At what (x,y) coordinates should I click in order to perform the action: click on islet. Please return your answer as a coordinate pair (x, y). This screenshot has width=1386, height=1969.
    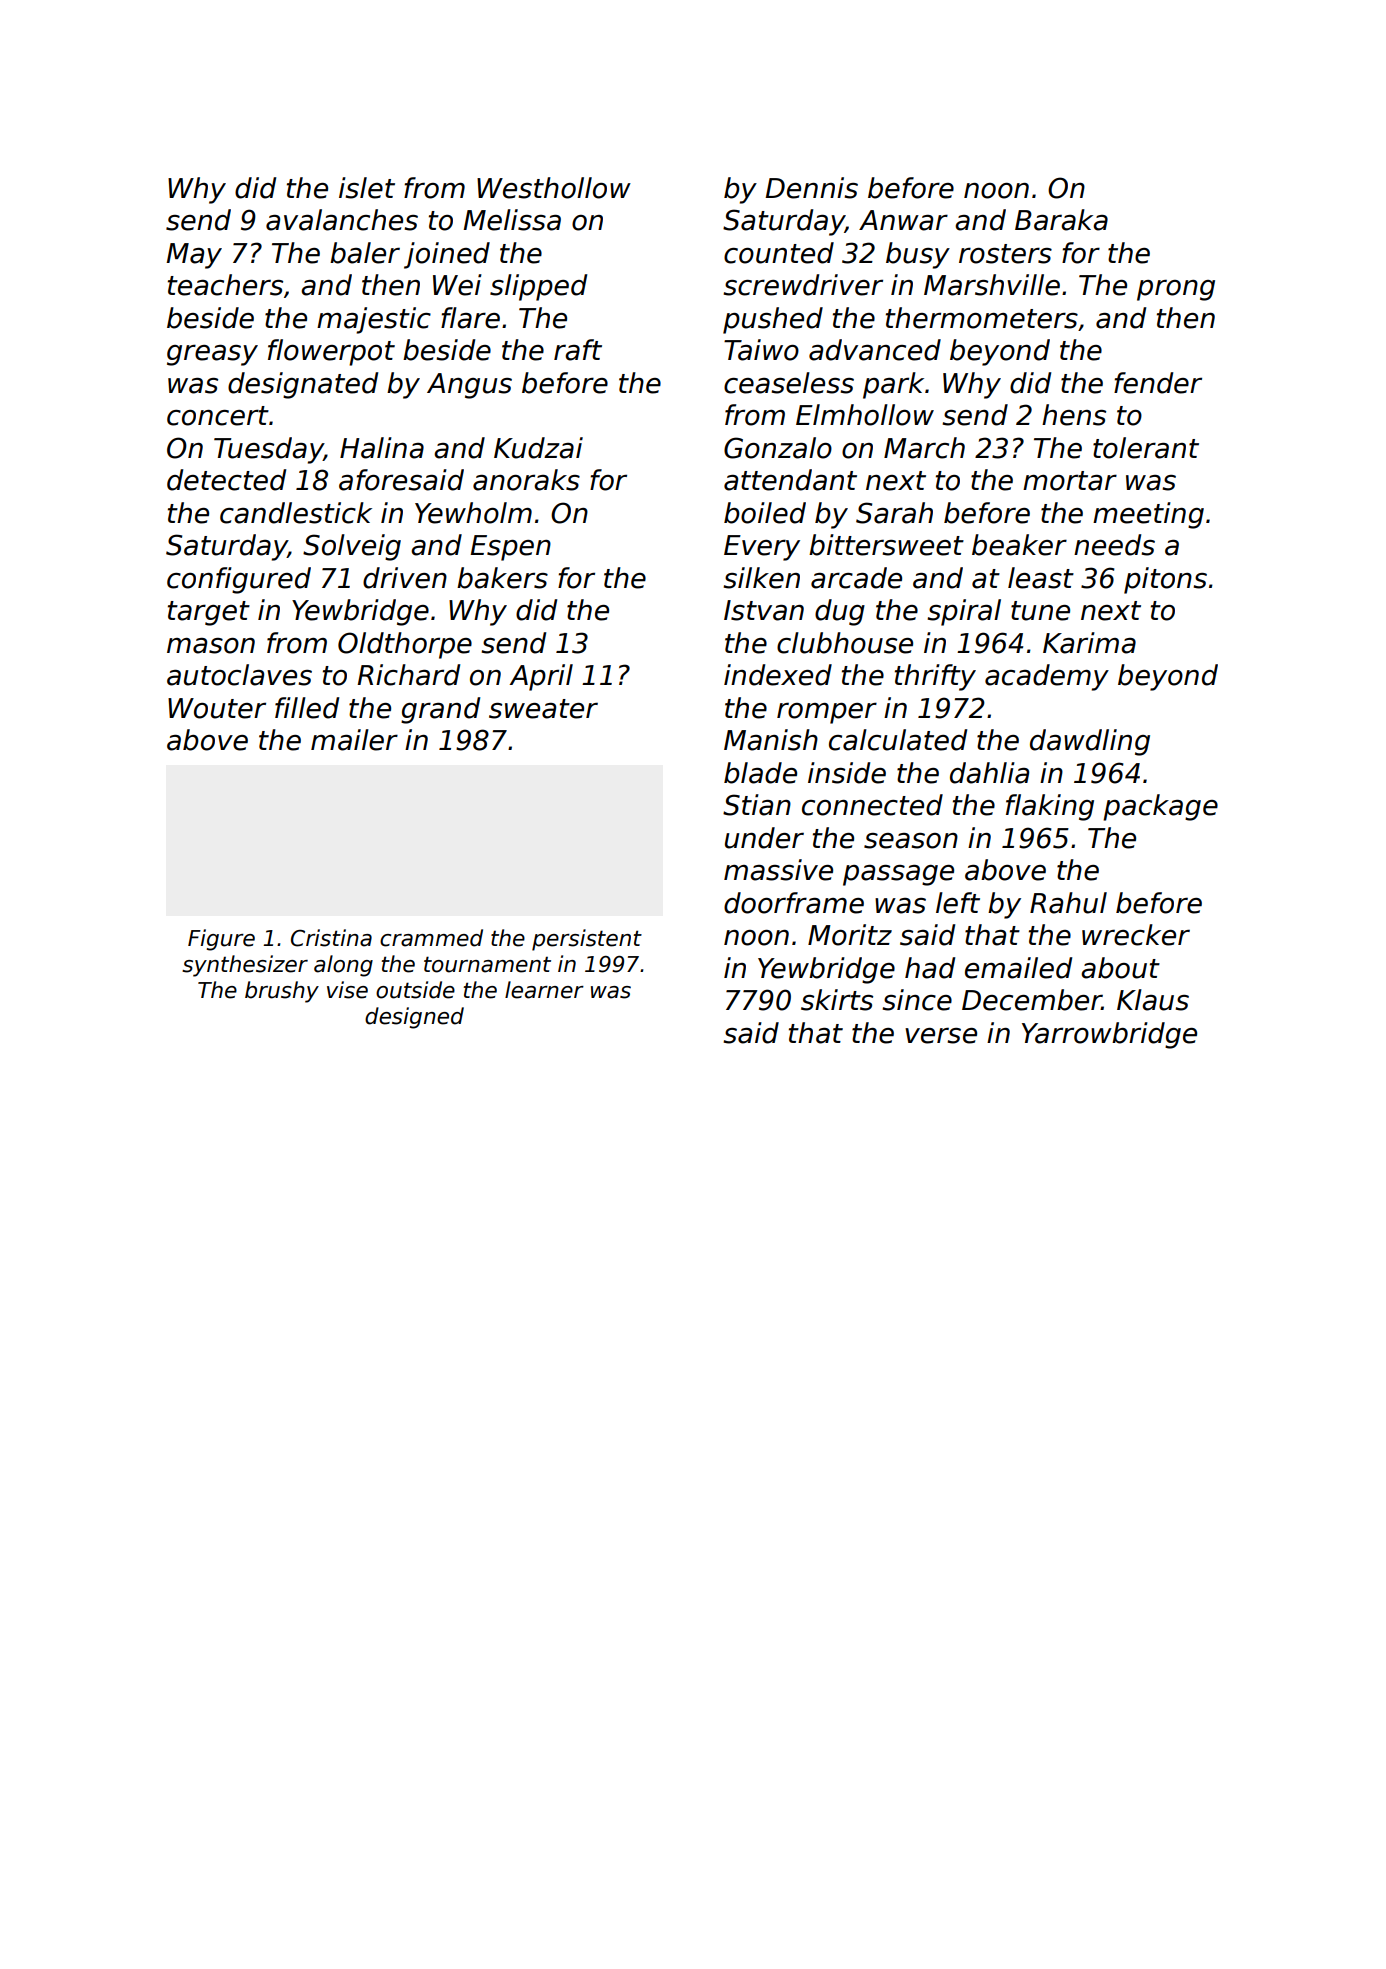
    Looking at the image, I should click on (367, 188).
